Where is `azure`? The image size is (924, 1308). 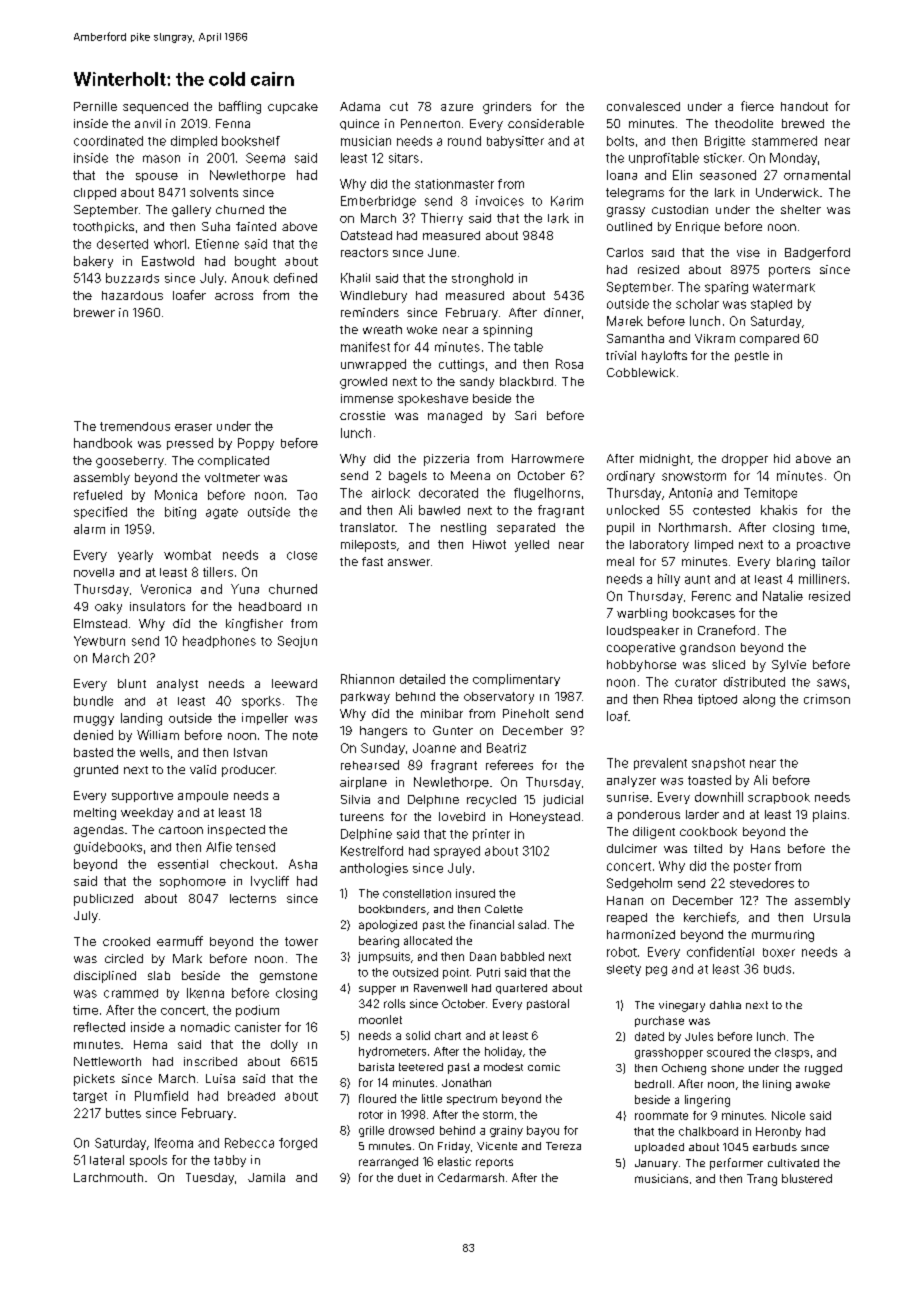 azure is located at coordinates (457, 107).
